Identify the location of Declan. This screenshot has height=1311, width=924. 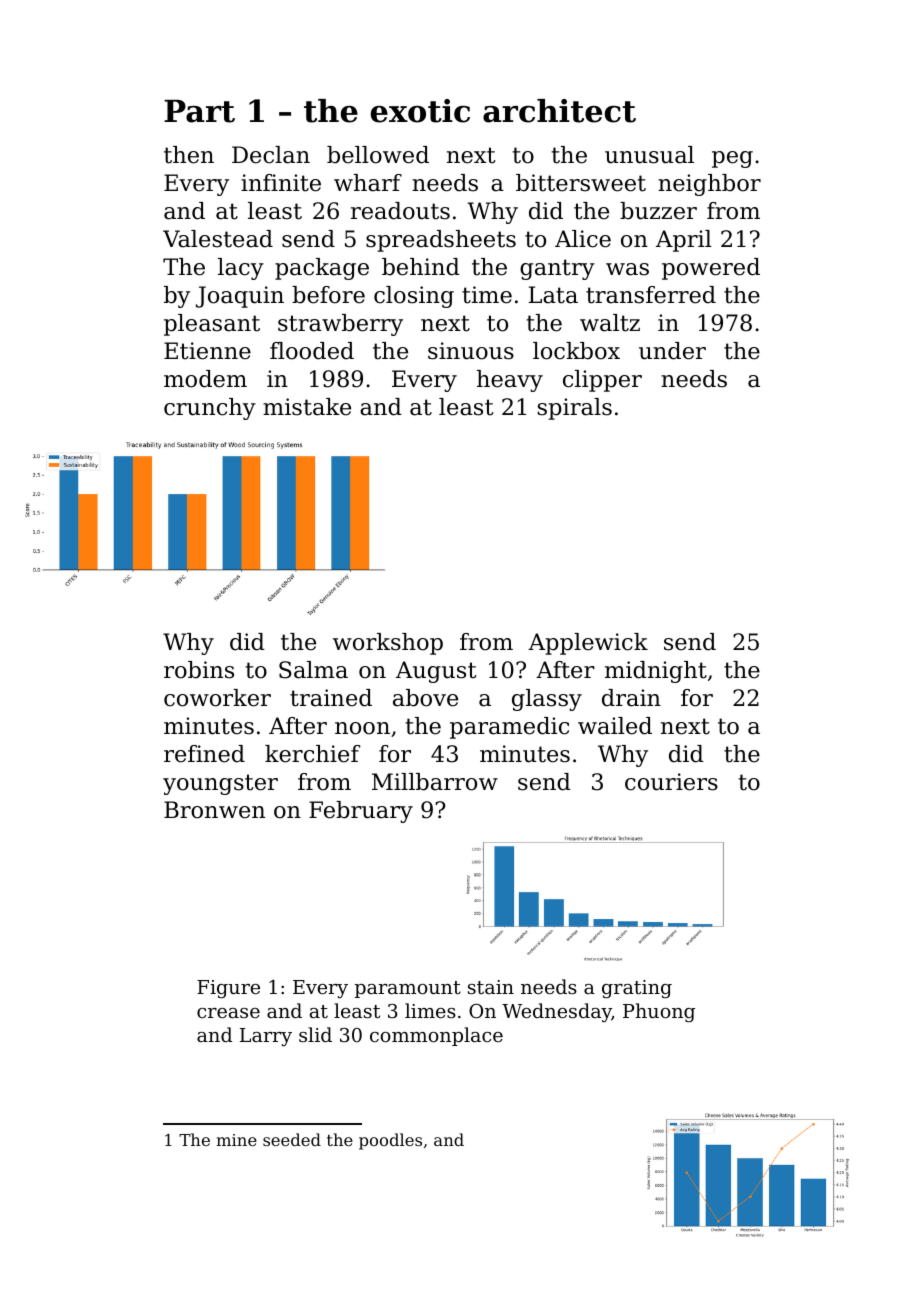
(271, 155).
